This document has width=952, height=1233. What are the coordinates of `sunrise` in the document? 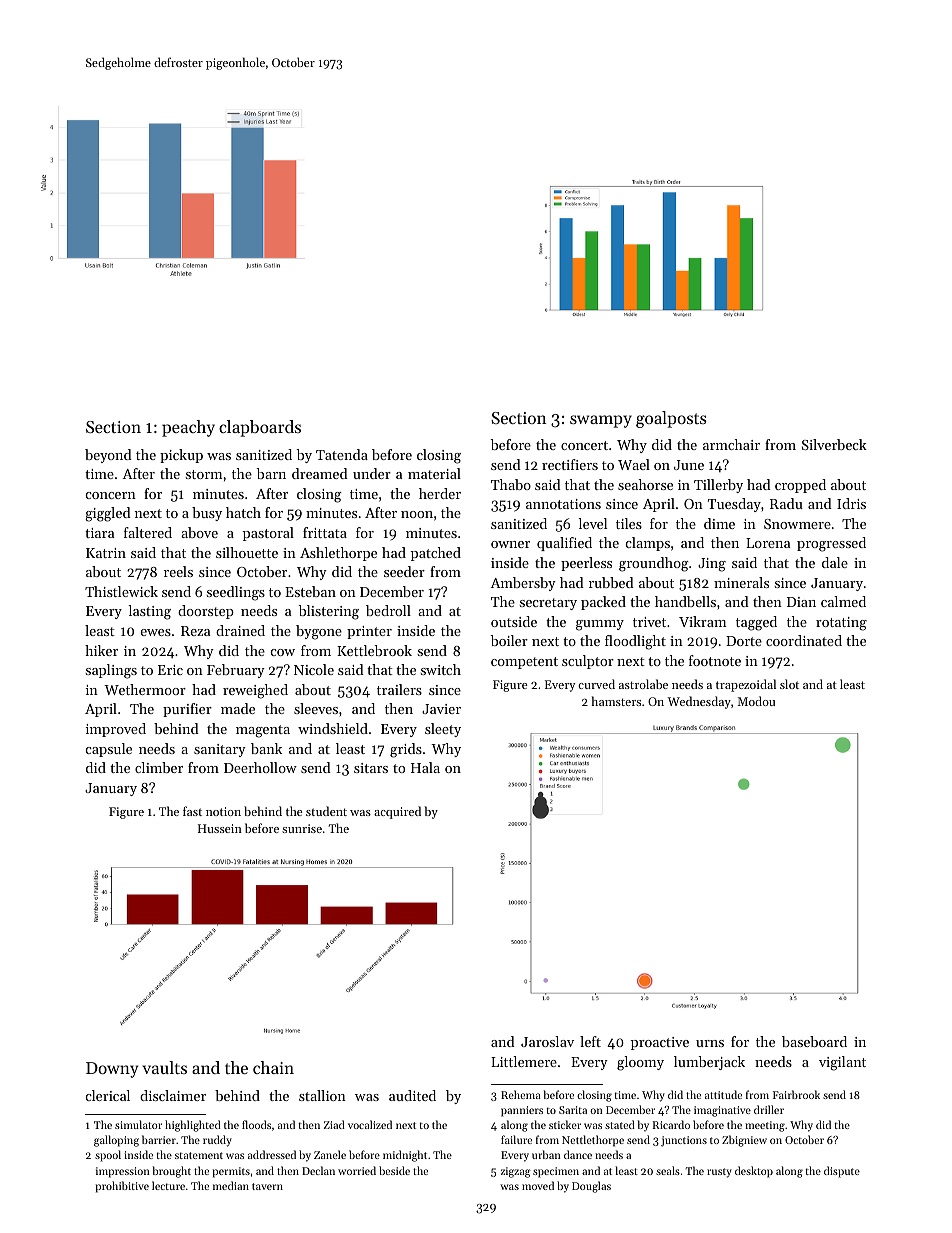 It's located at (302, 828).
